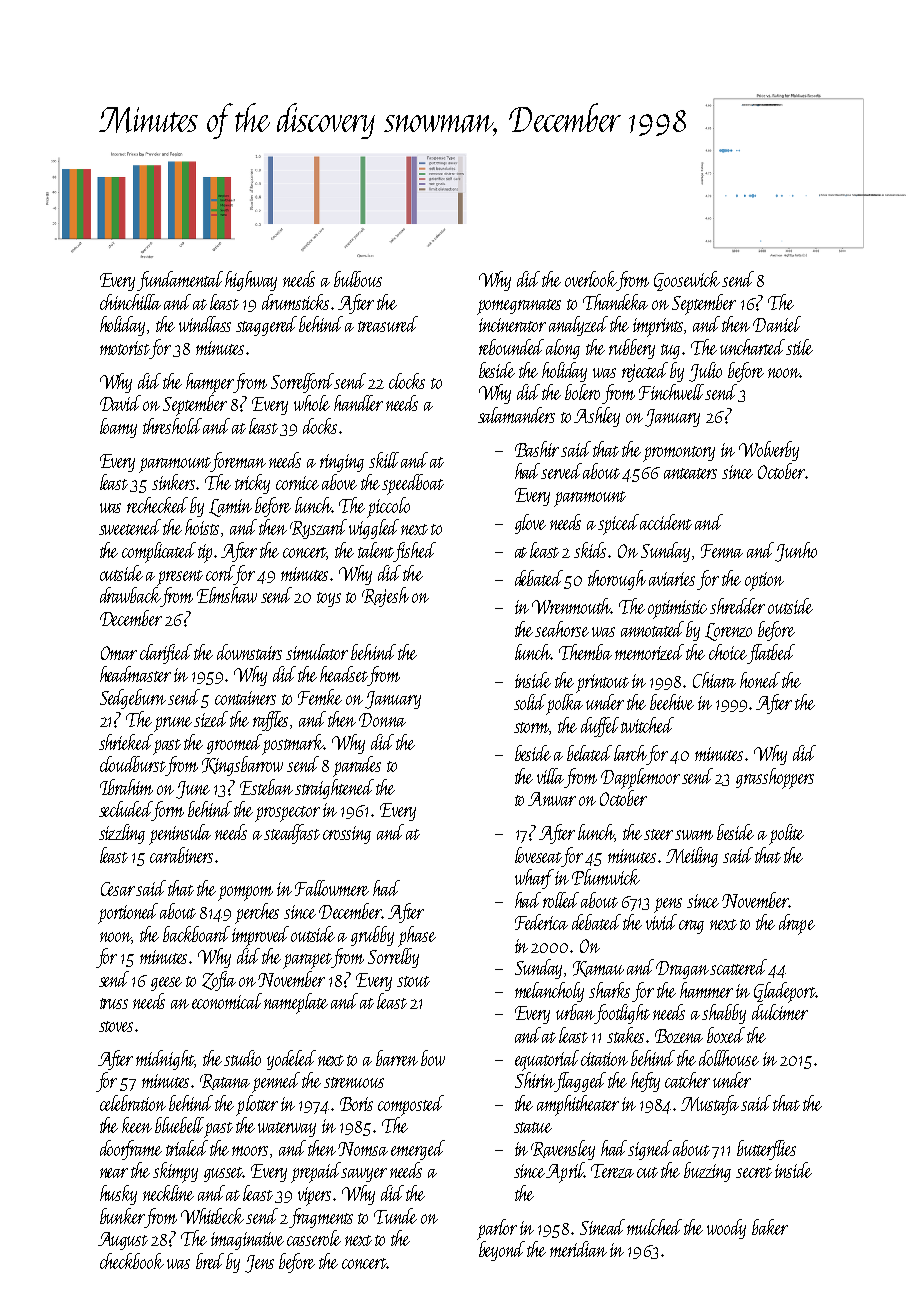 The height and width of the image is (1308, 924). I want to click on parlor, so click(497, 1229).
